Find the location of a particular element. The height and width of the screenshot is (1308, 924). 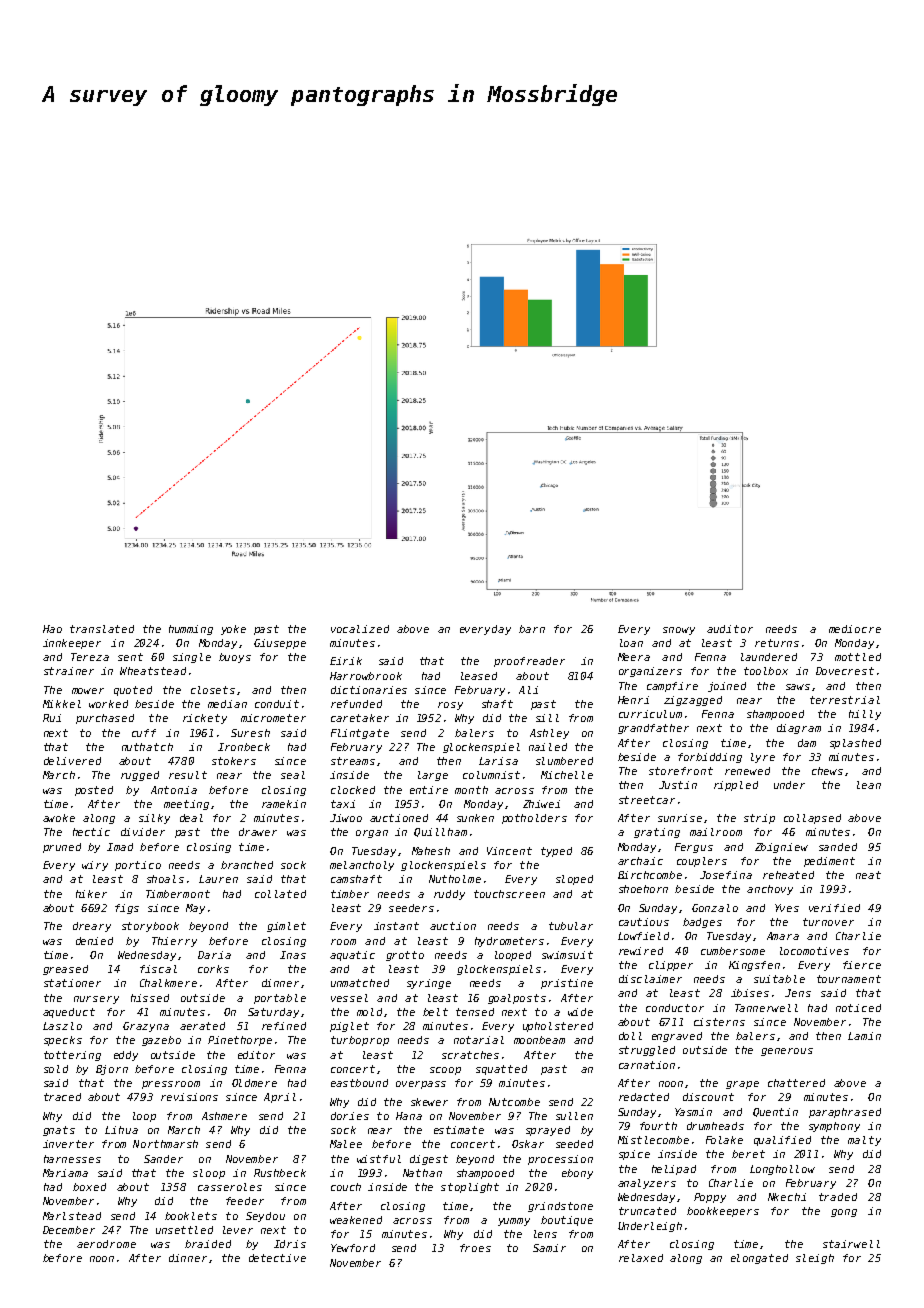

lyre is located at coordinates (763, 758).
